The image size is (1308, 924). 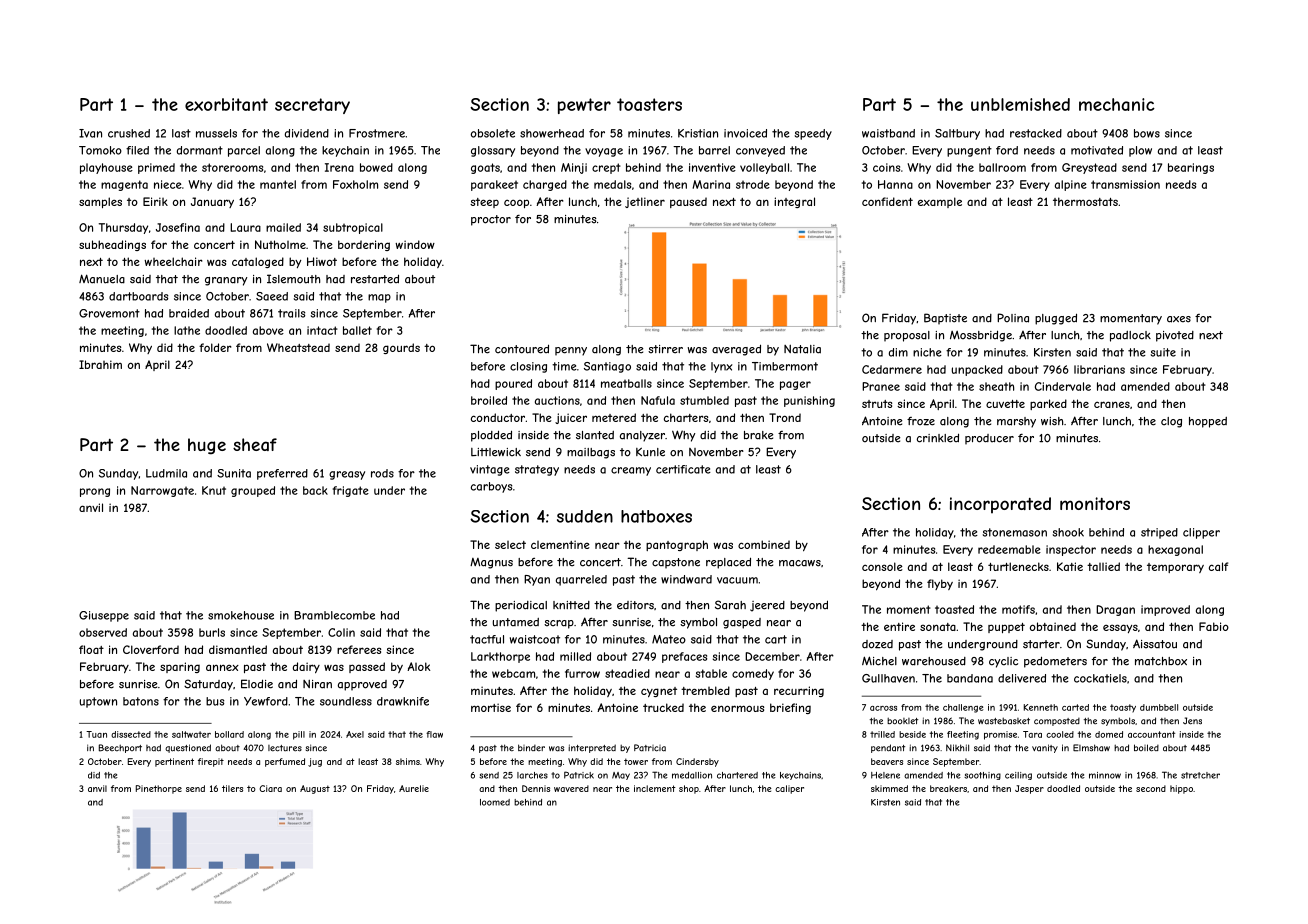 What do you see at coordinates (737, 580) in the image?
I see `vacuum` at bounding box center [737, 580].
